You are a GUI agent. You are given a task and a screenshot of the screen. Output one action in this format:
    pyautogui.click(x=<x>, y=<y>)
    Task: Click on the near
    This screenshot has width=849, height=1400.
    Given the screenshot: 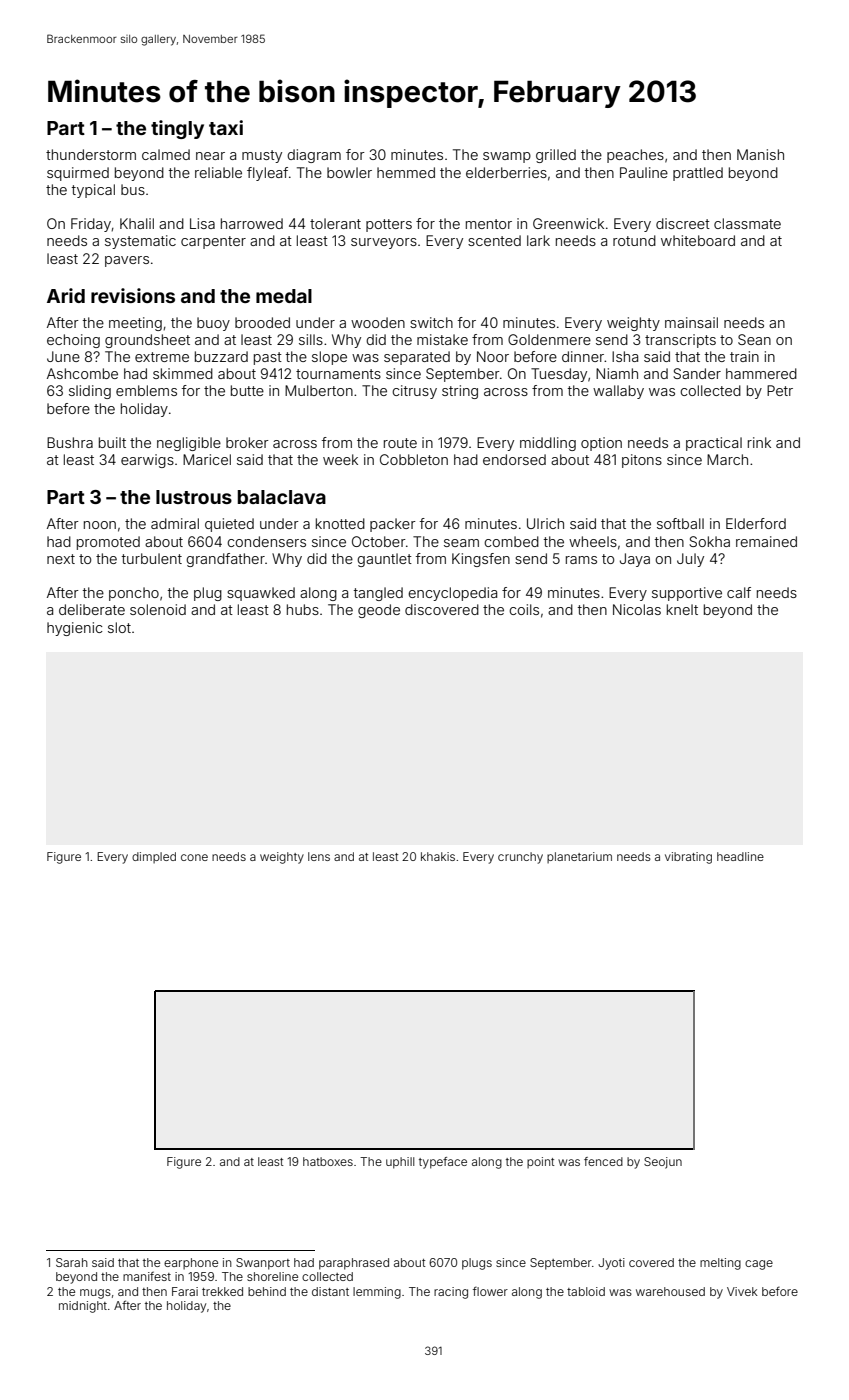 What is the action you would take?
    pyautogui.click(x=210, y=156)
